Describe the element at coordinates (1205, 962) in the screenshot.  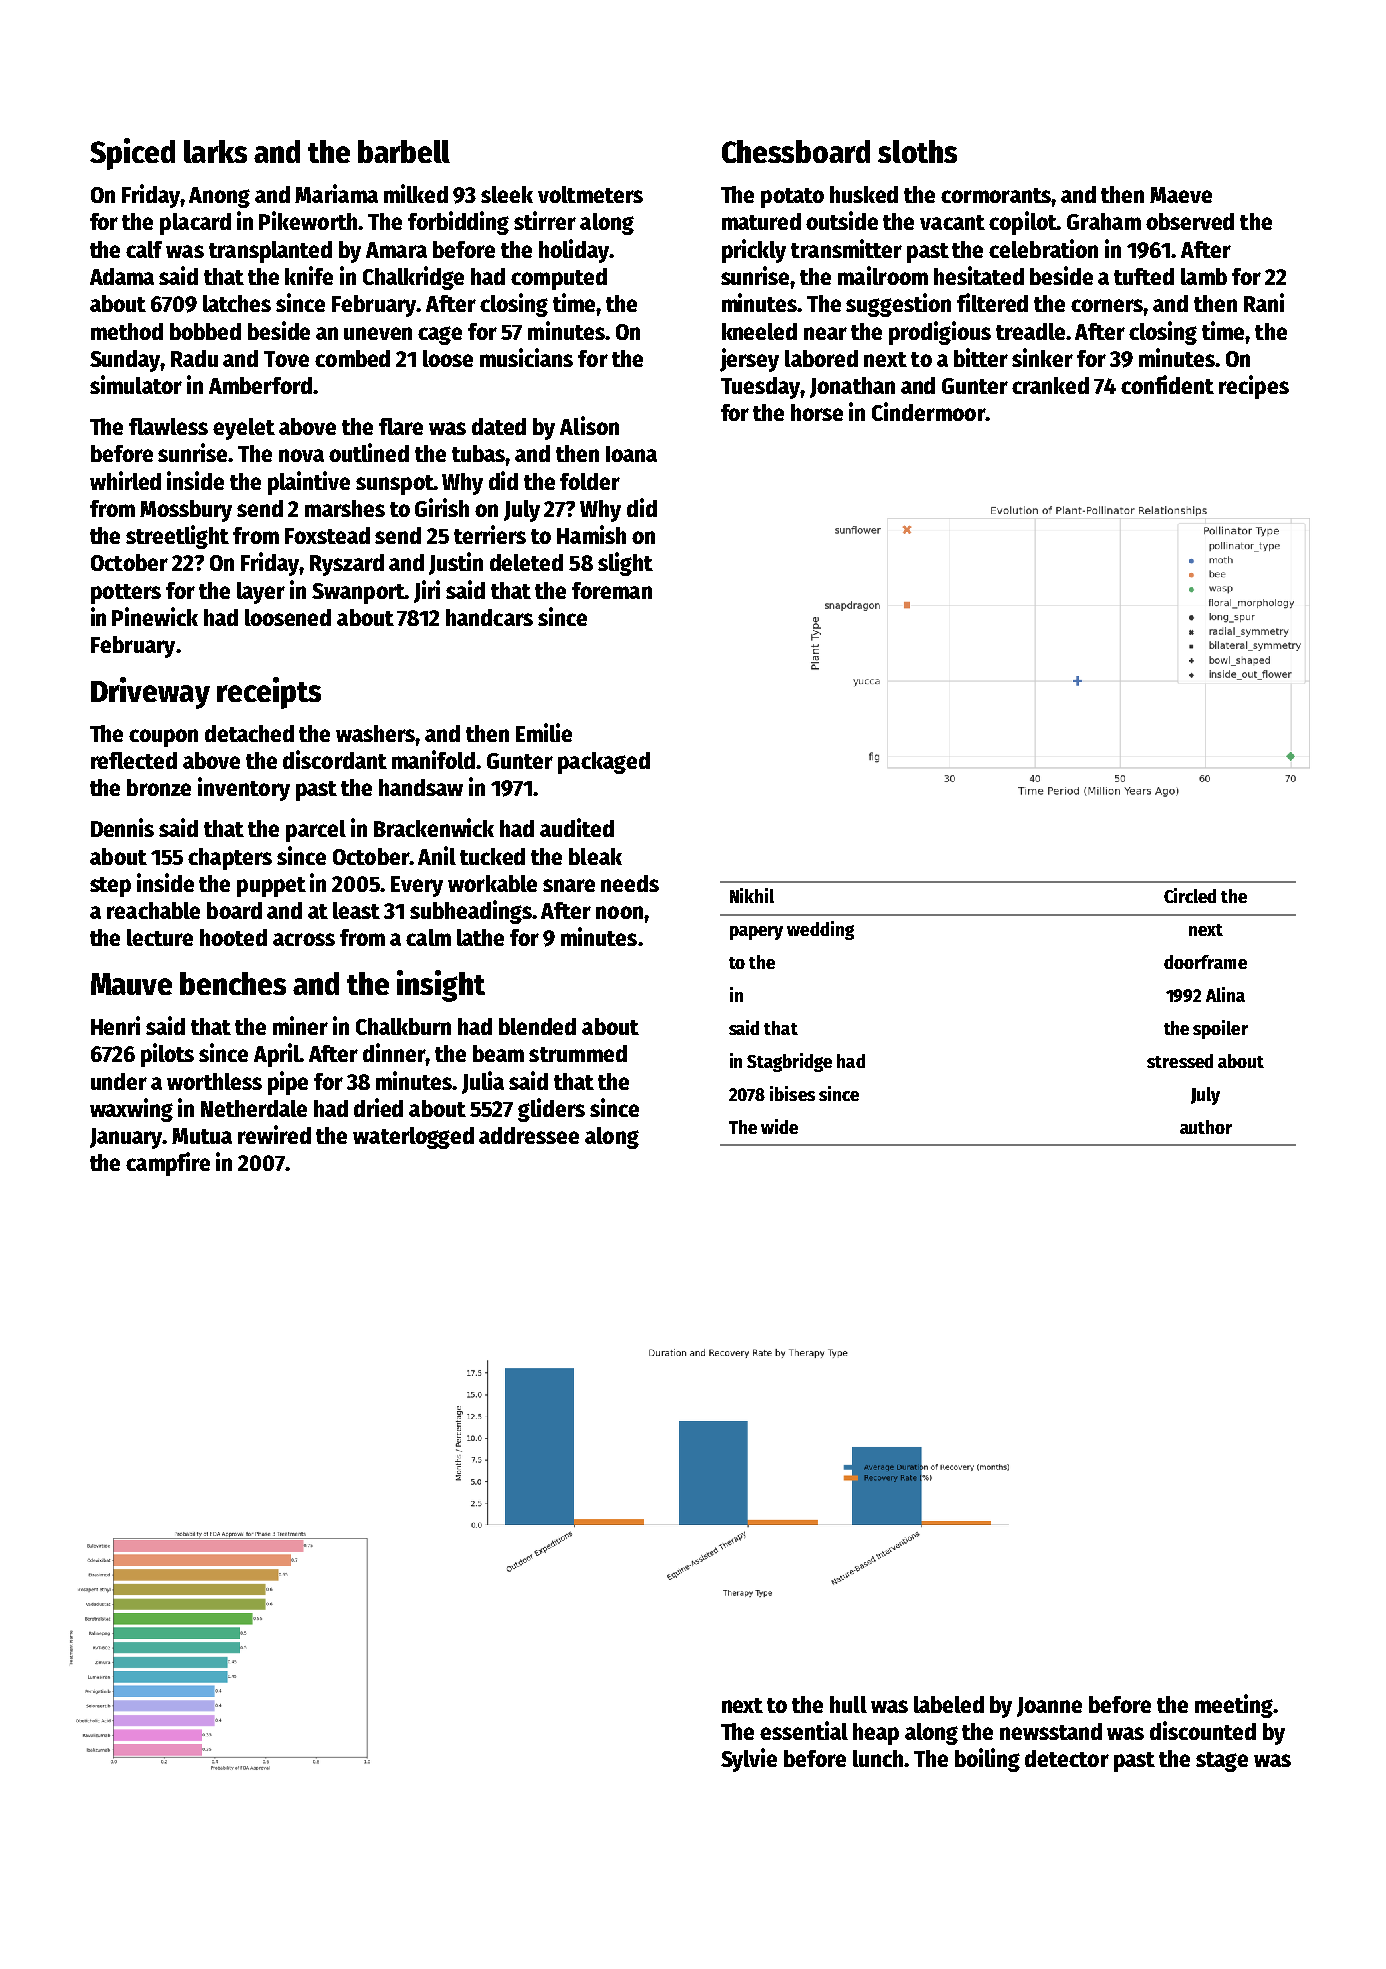
I see `doorframe` at that location.
